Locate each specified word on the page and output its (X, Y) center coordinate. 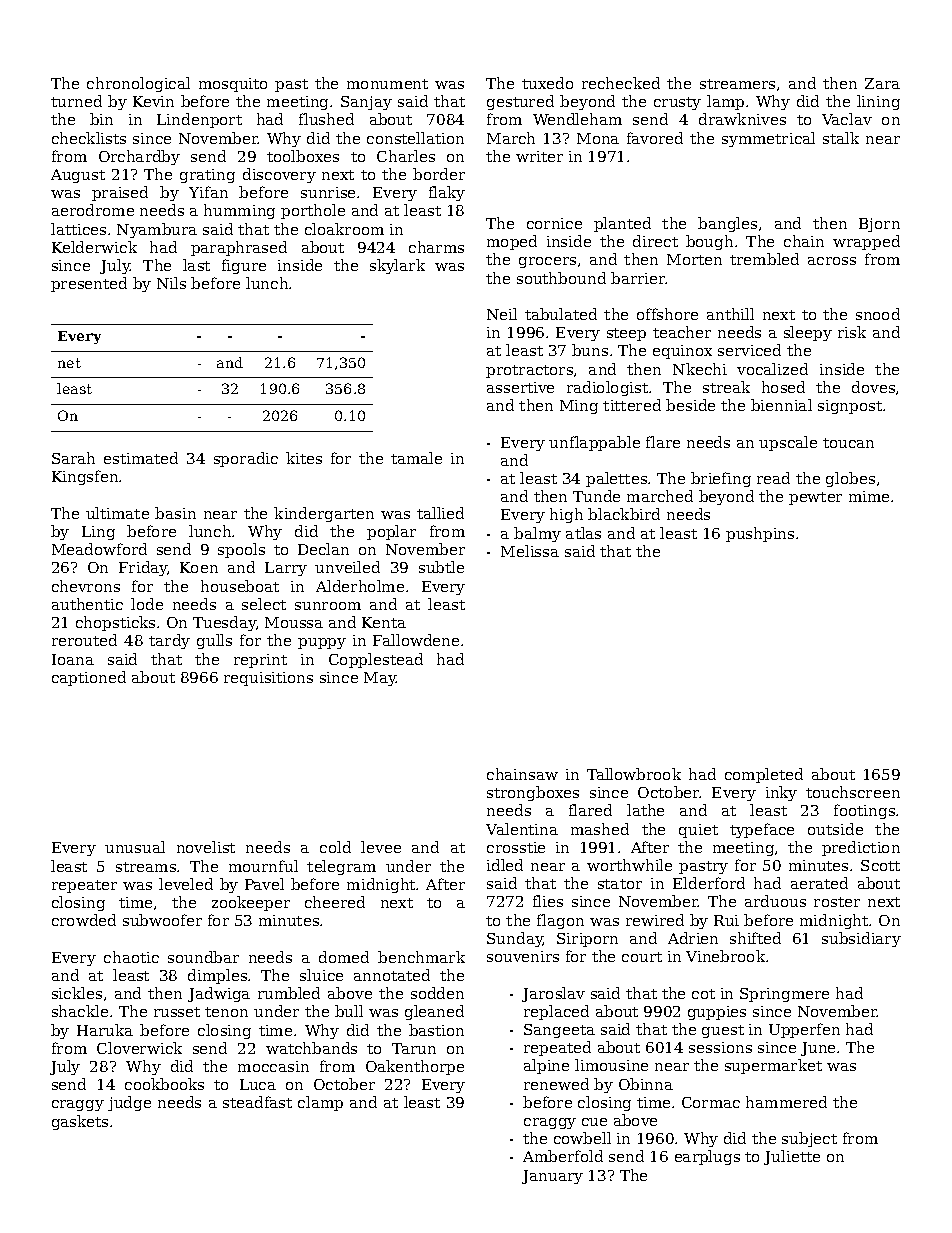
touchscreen (853, 792)
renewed (556, 1084)
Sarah (73, 458)
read (773, 478)
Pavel (264, 884)
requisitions (268, 679)
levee (381, 847)
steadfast (257, 1102)
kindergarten (324, 514)
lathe (645, 810)
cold (335, 847)
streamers (737, 84)
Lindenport (199, 120)
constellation (415, 138)
